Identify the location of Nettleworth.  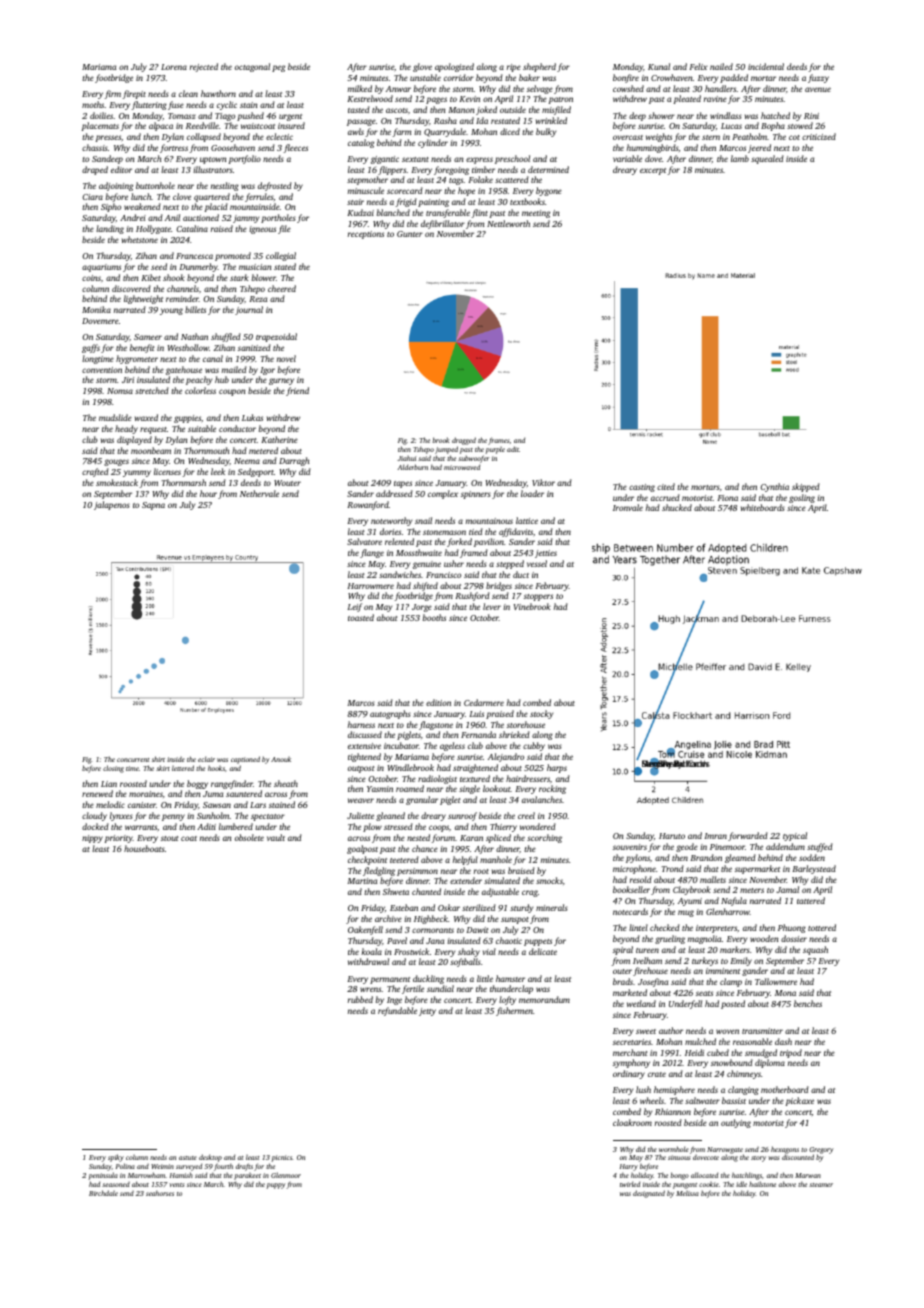
(508, 223).
